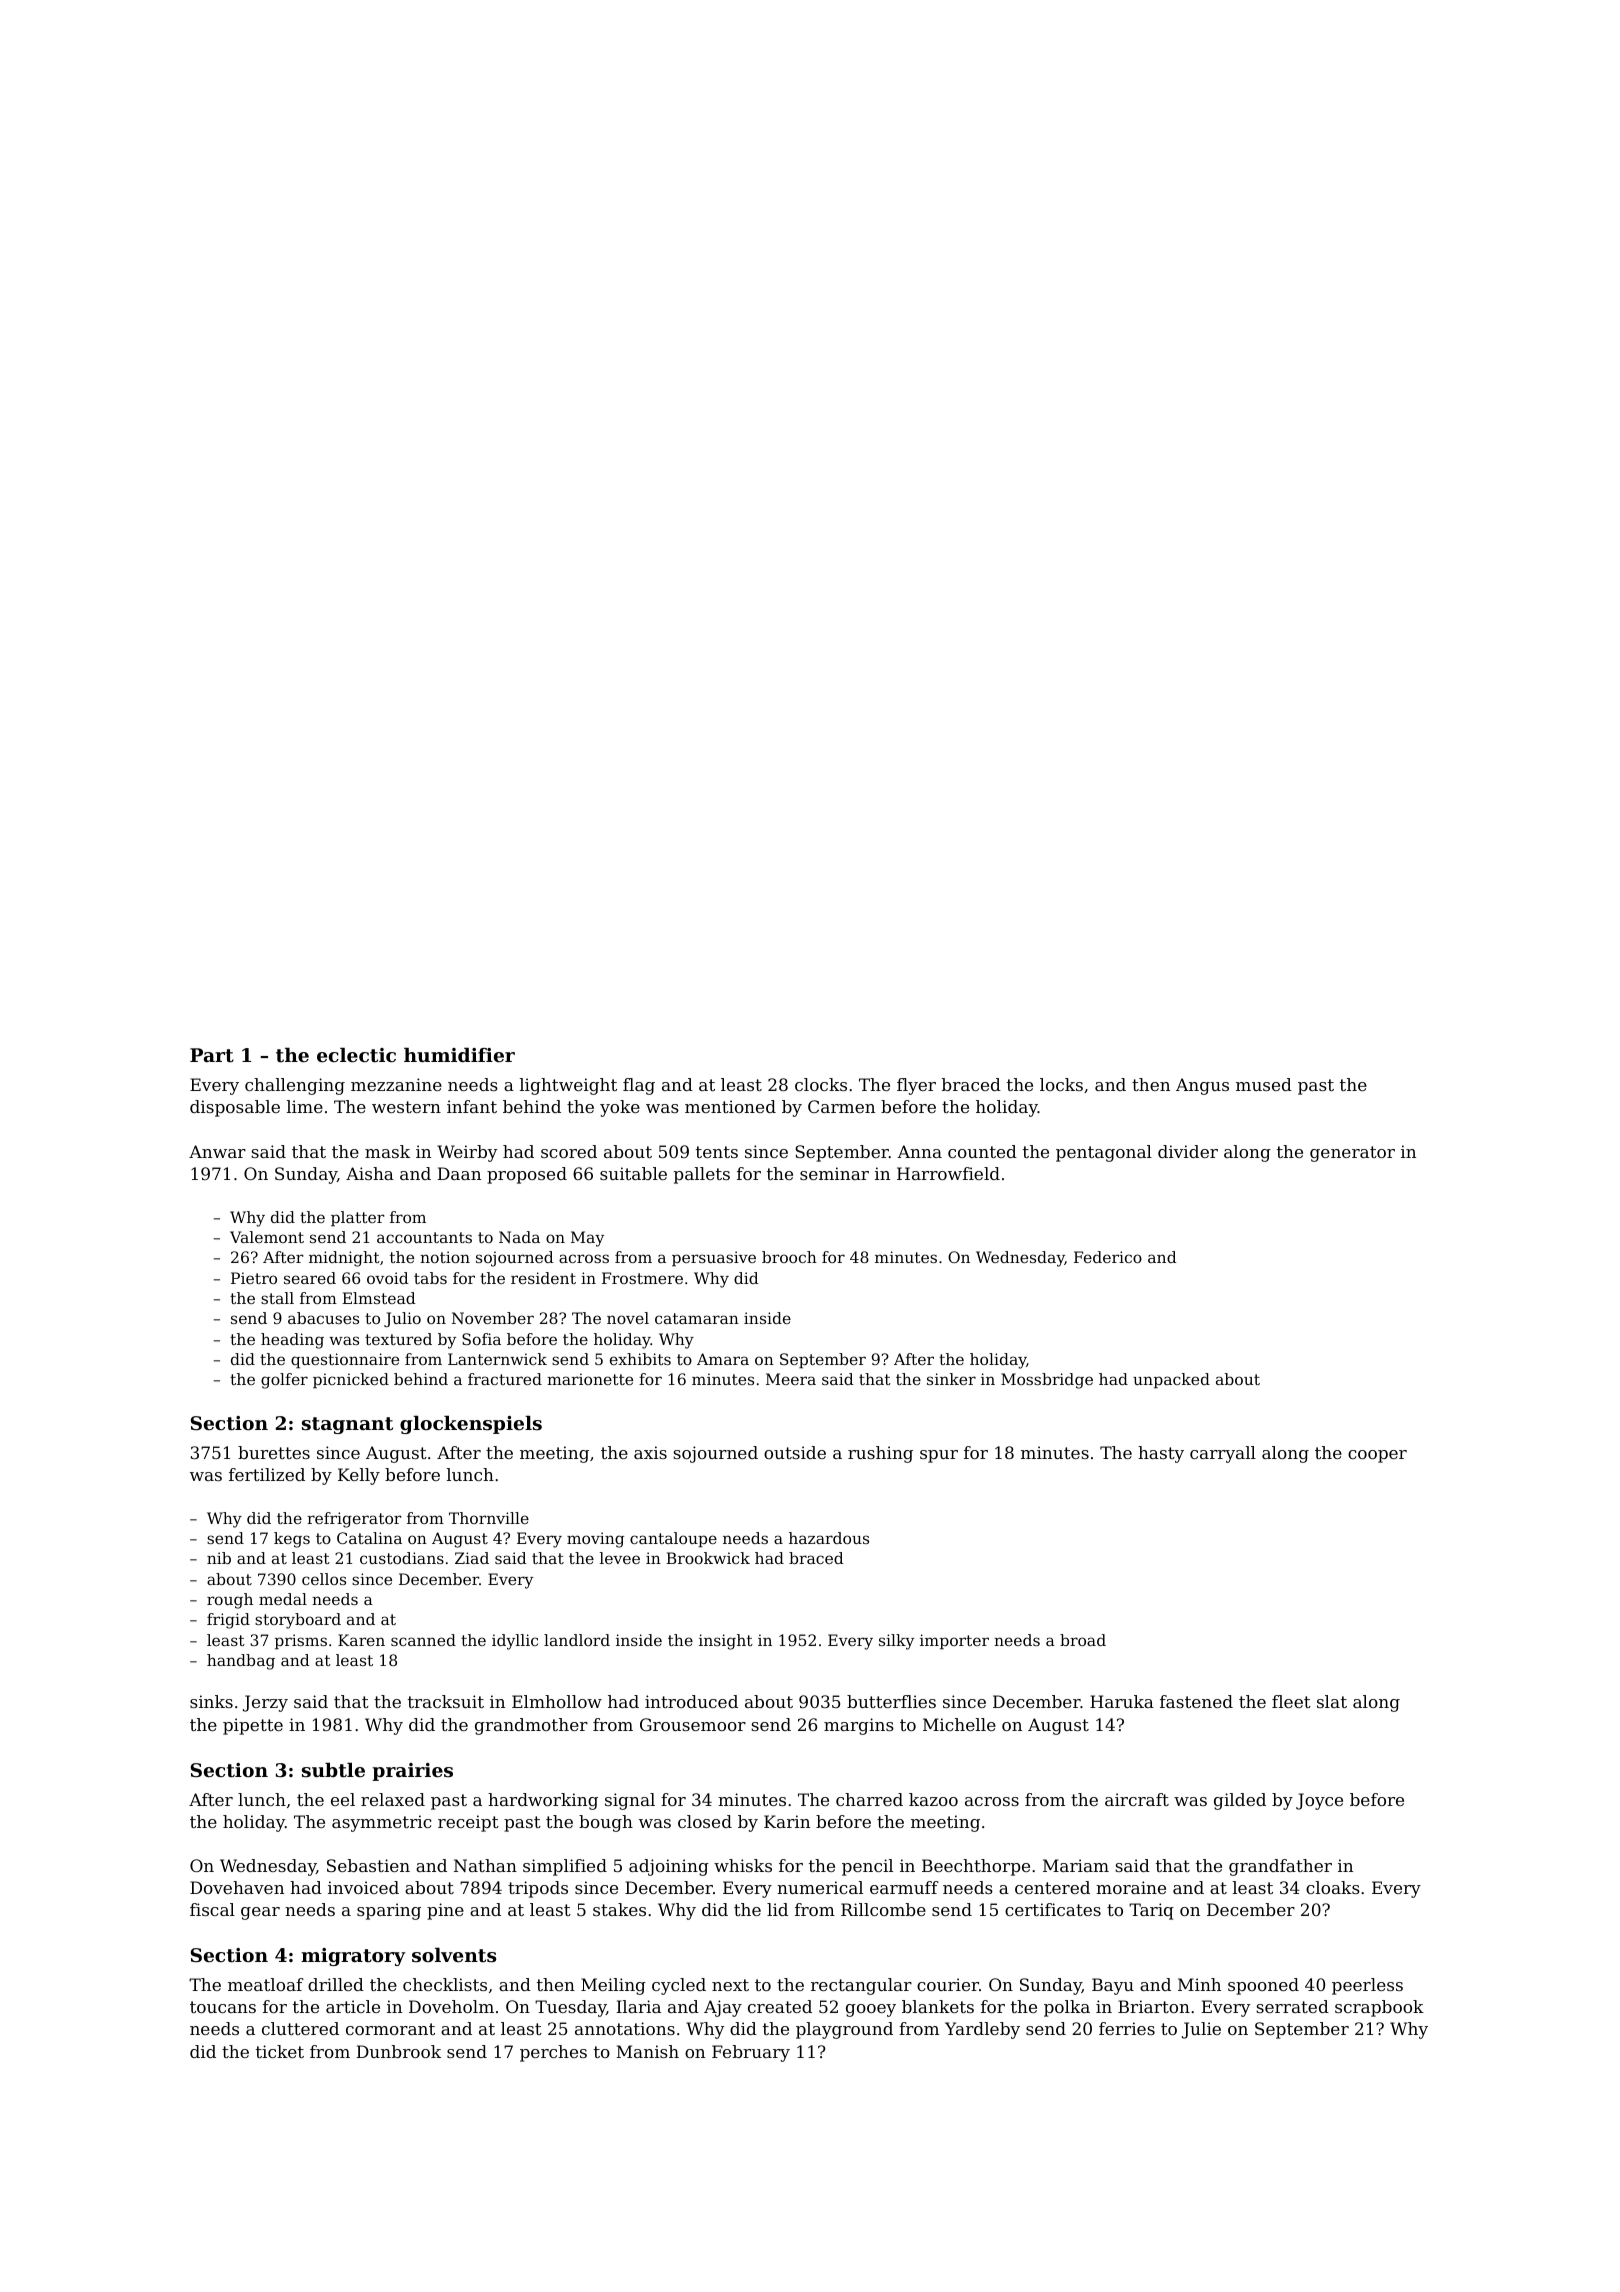 The width and height of the document is (1620, 2292). What do you see at coordinates (527, 1175) in the document?
I see `proposed` at bounding box center [527, 1175].
